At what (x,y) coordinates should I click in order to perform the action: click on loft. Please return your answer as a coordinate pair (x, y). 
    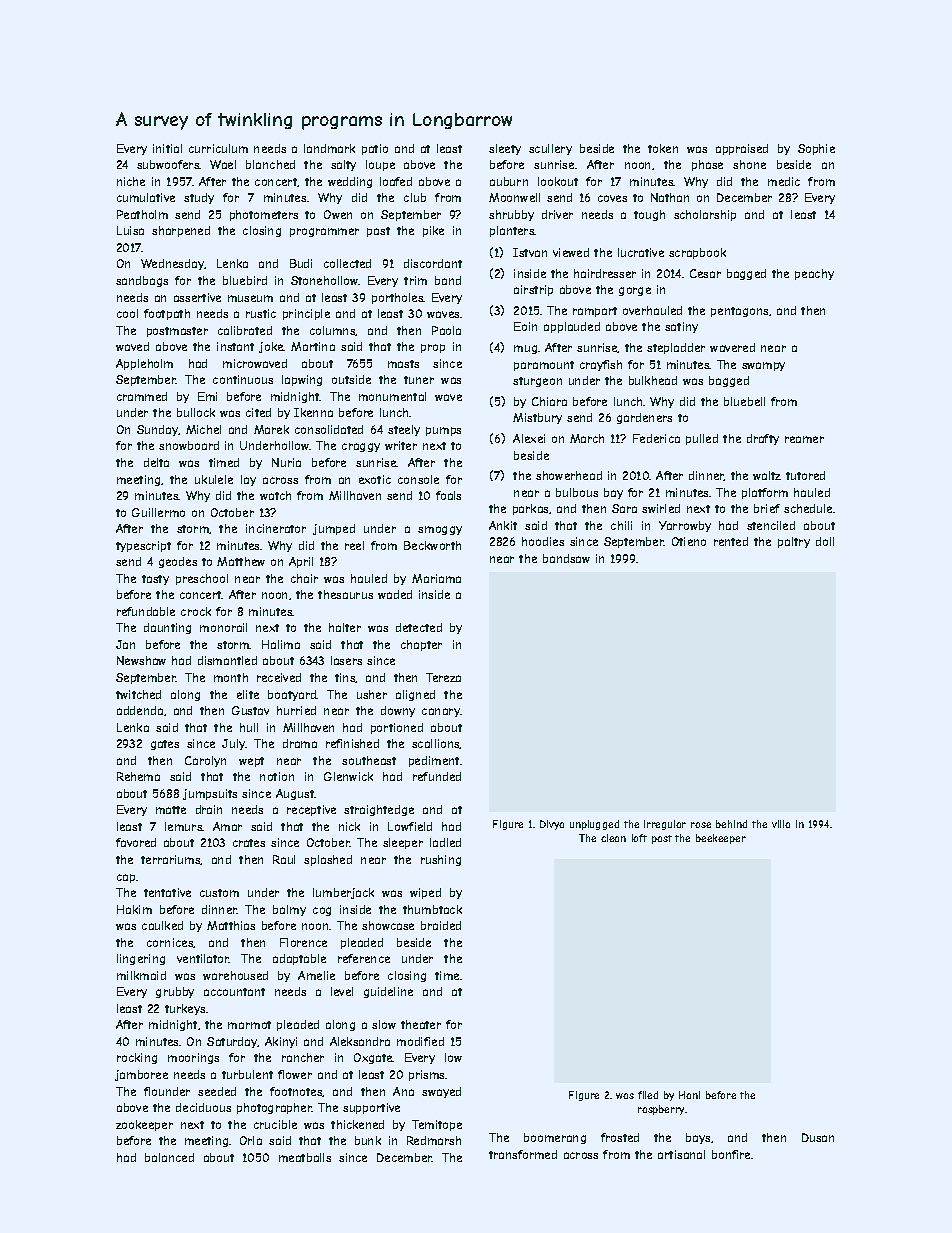
    Looking at the image, I should click on (639, 838).
